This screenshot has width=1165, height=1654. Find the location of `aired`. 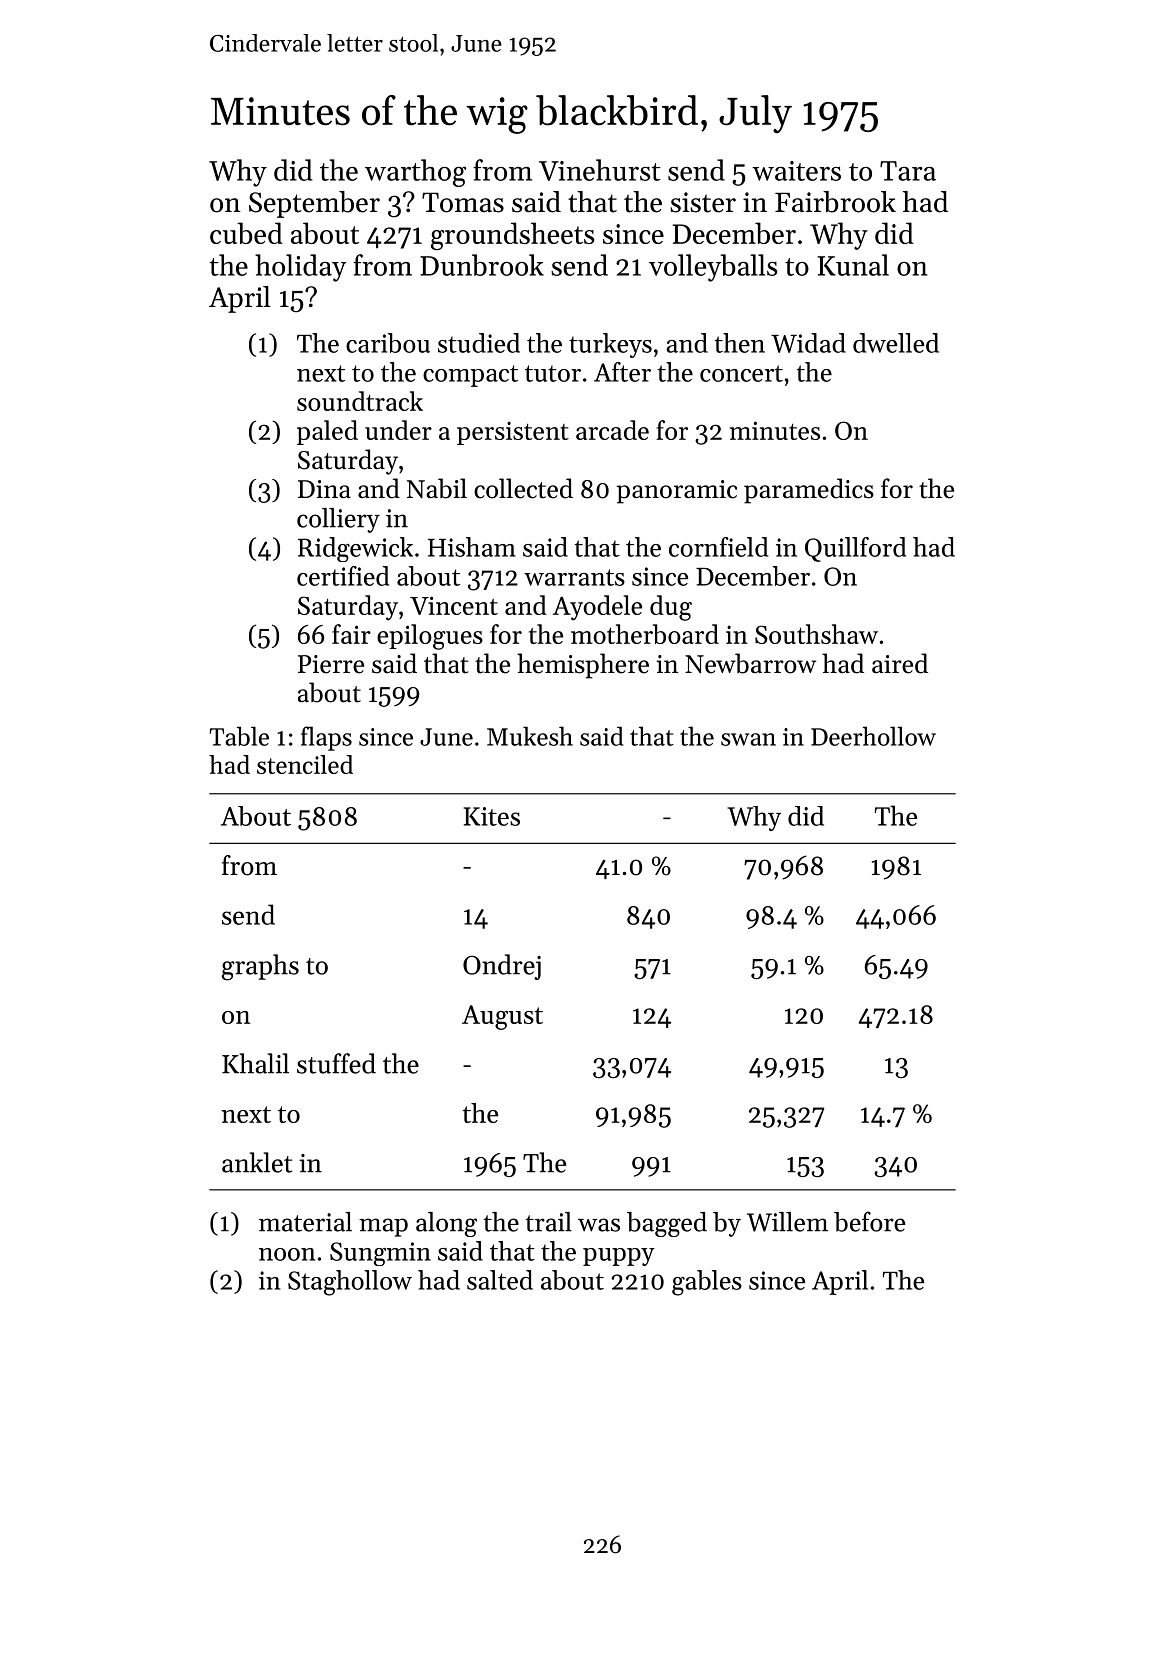

aired is located at coordinates (900, 663).
